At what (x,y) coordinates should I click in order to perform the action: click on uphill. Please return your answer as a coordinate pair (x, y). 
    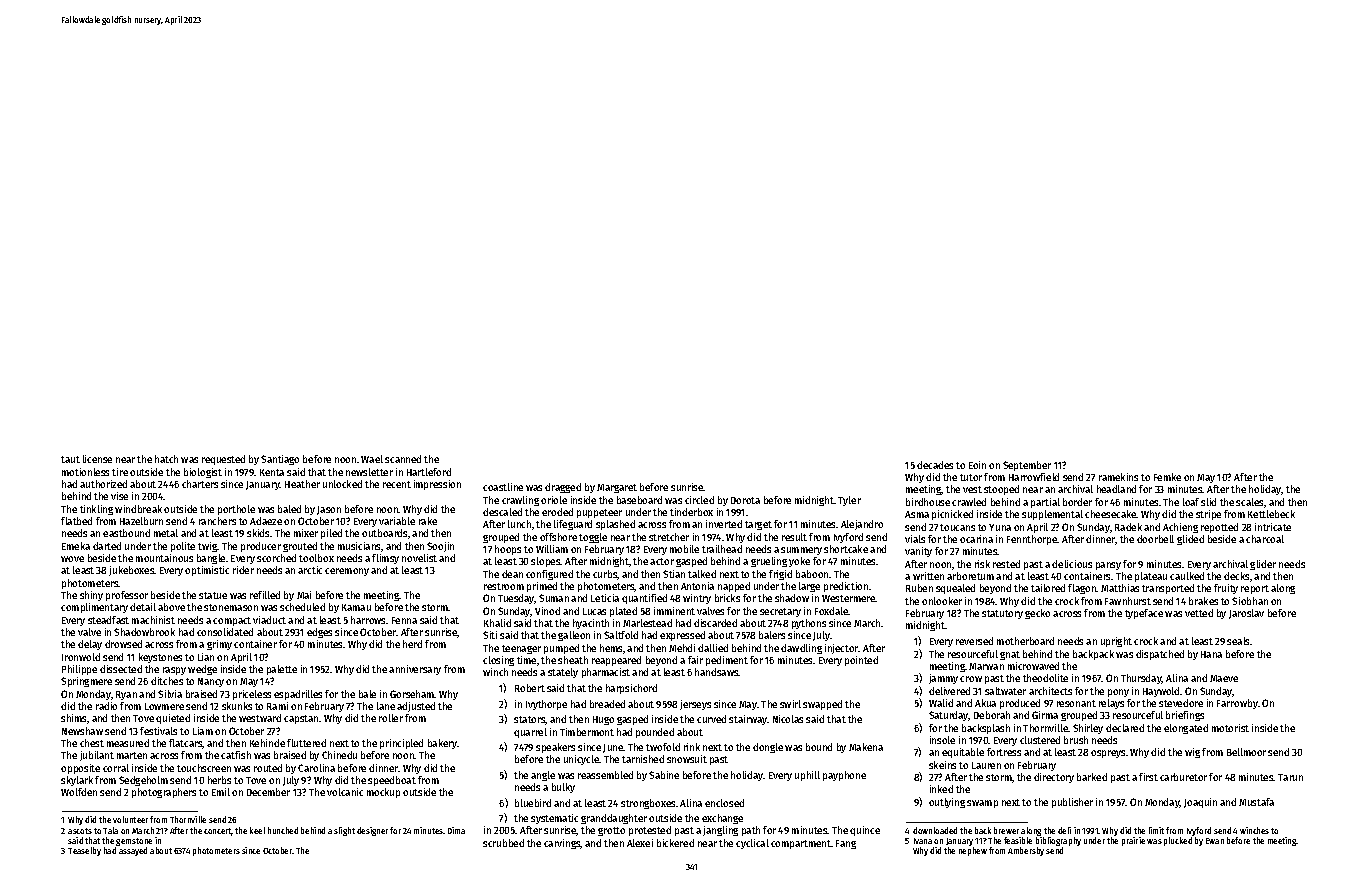
    Looking at the image, I should click on (807, 776).
